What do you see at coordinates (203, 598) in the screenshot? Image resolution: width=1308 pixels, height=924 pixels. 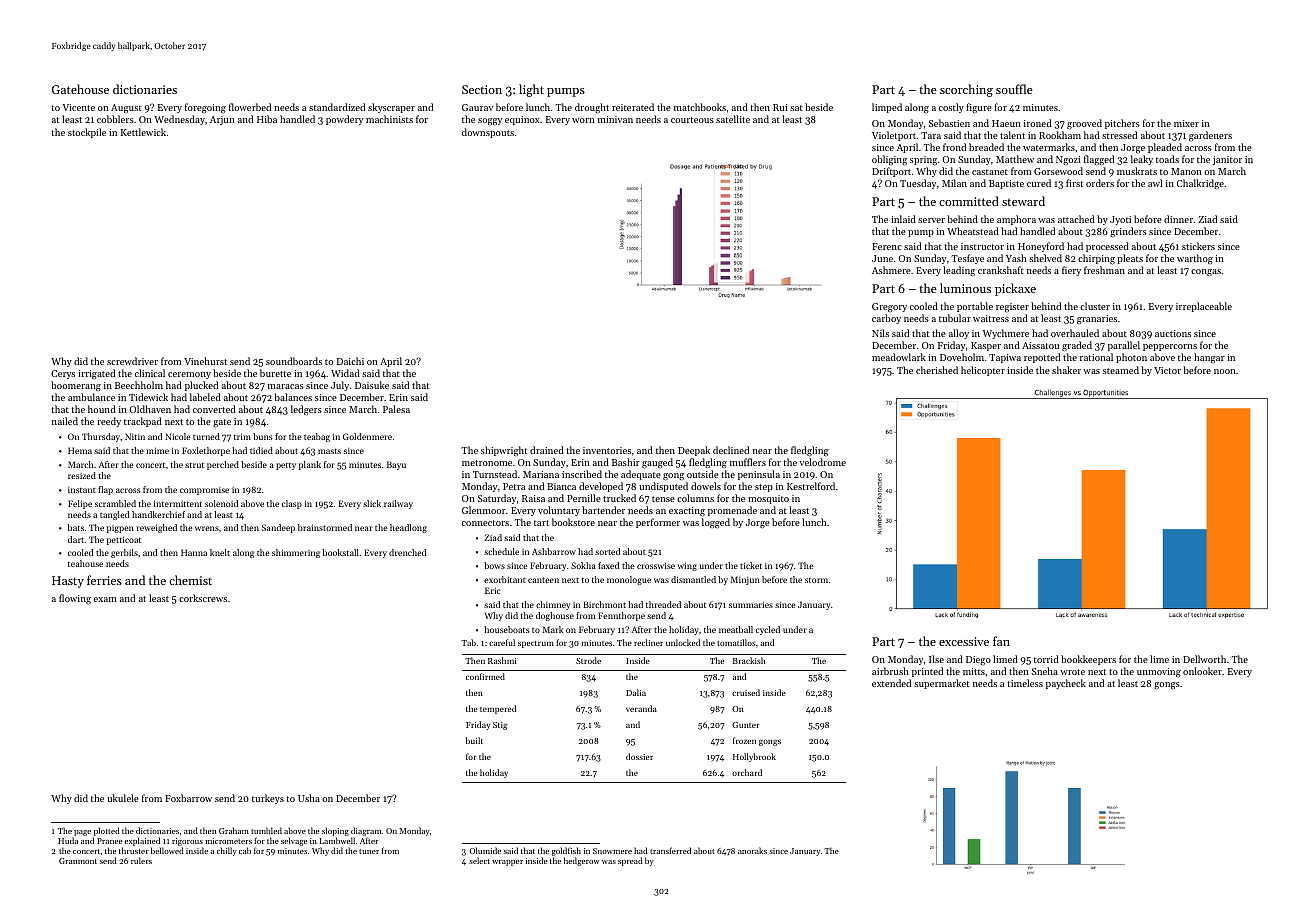 I see `corkscrews` at bounding box center [203, 598].
